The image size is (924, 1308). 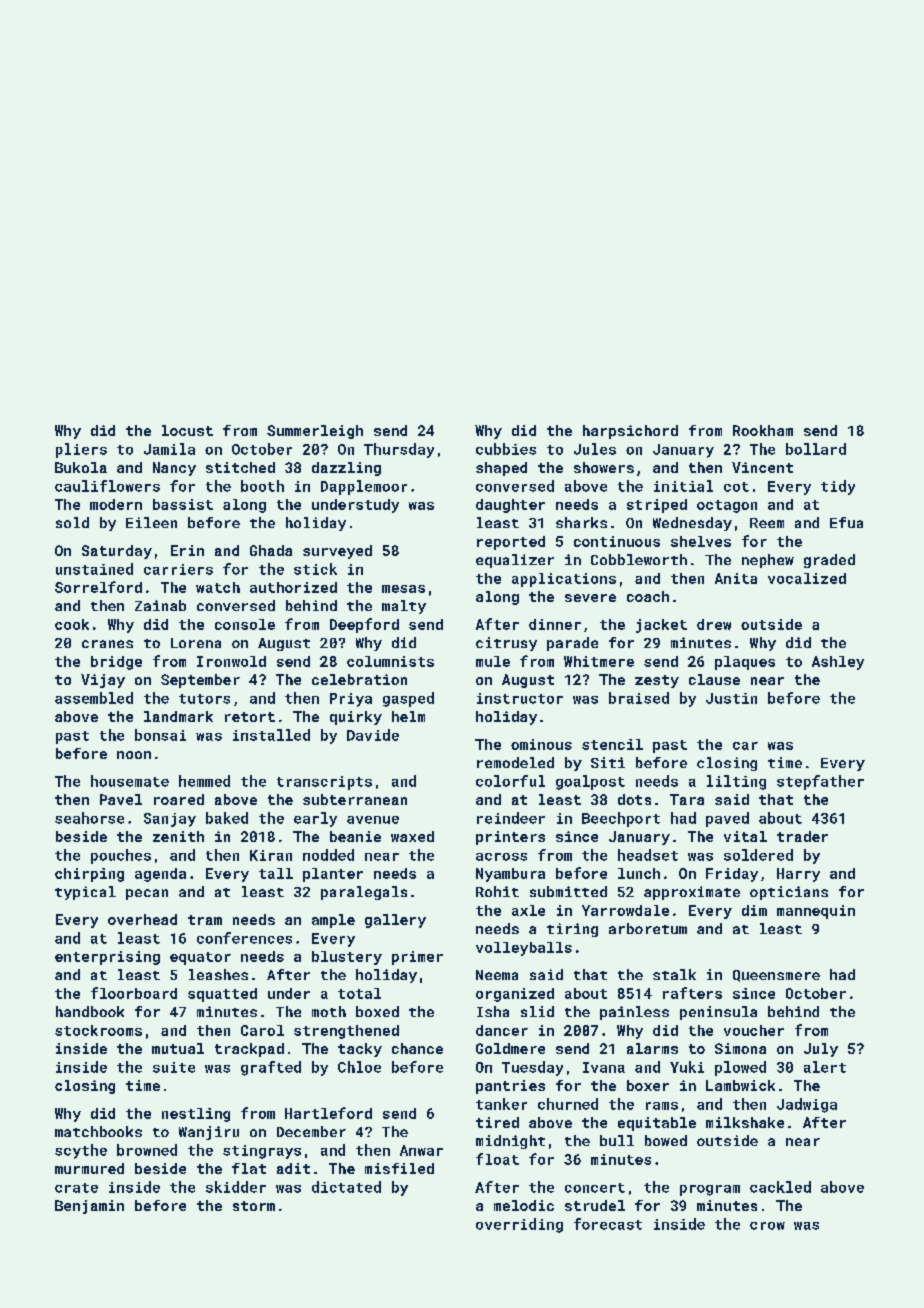 What do you see at coordinates (511, 818) in the screenshot?
I see `reindeer` at bounding box center [511, 818].
